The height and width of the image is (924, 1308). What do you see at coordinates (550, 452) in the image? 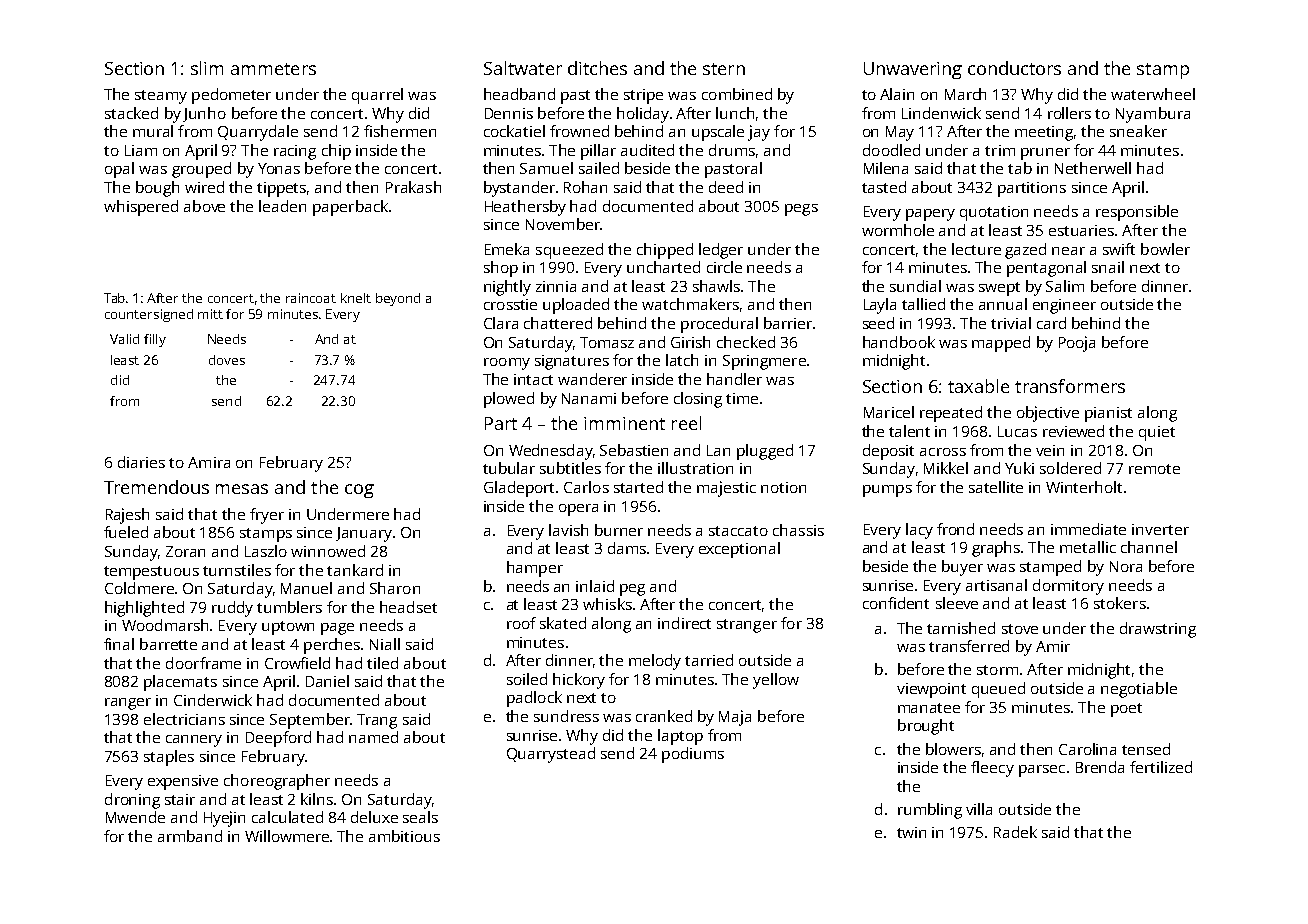
I see `Wednesday` at bounding box center [550, 452].
